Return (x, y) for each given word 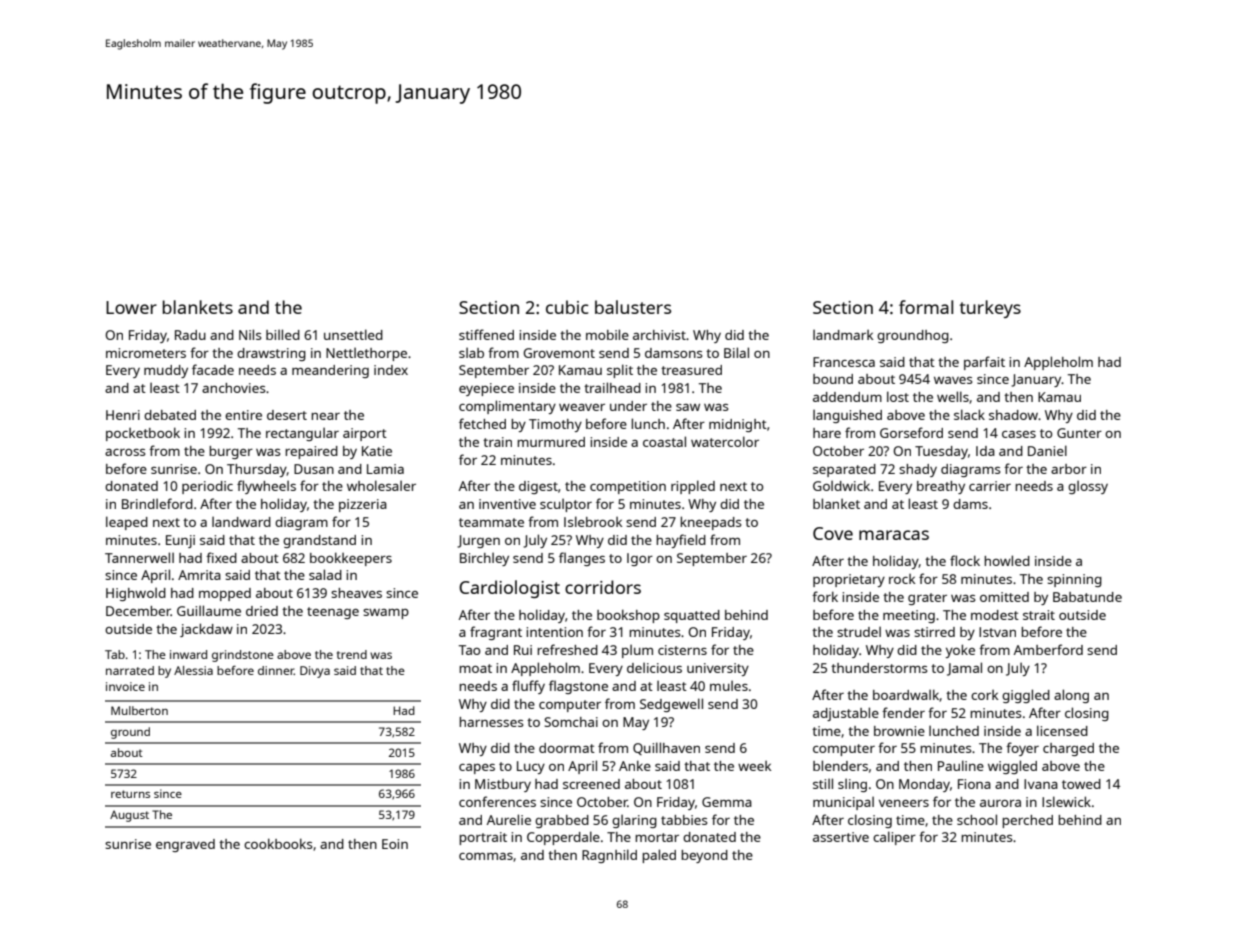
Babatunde (1087, 597)
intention (554, 632)
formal (926, 307)
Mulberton (139, 710)
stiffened (486, 334)
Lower (131, 307)
